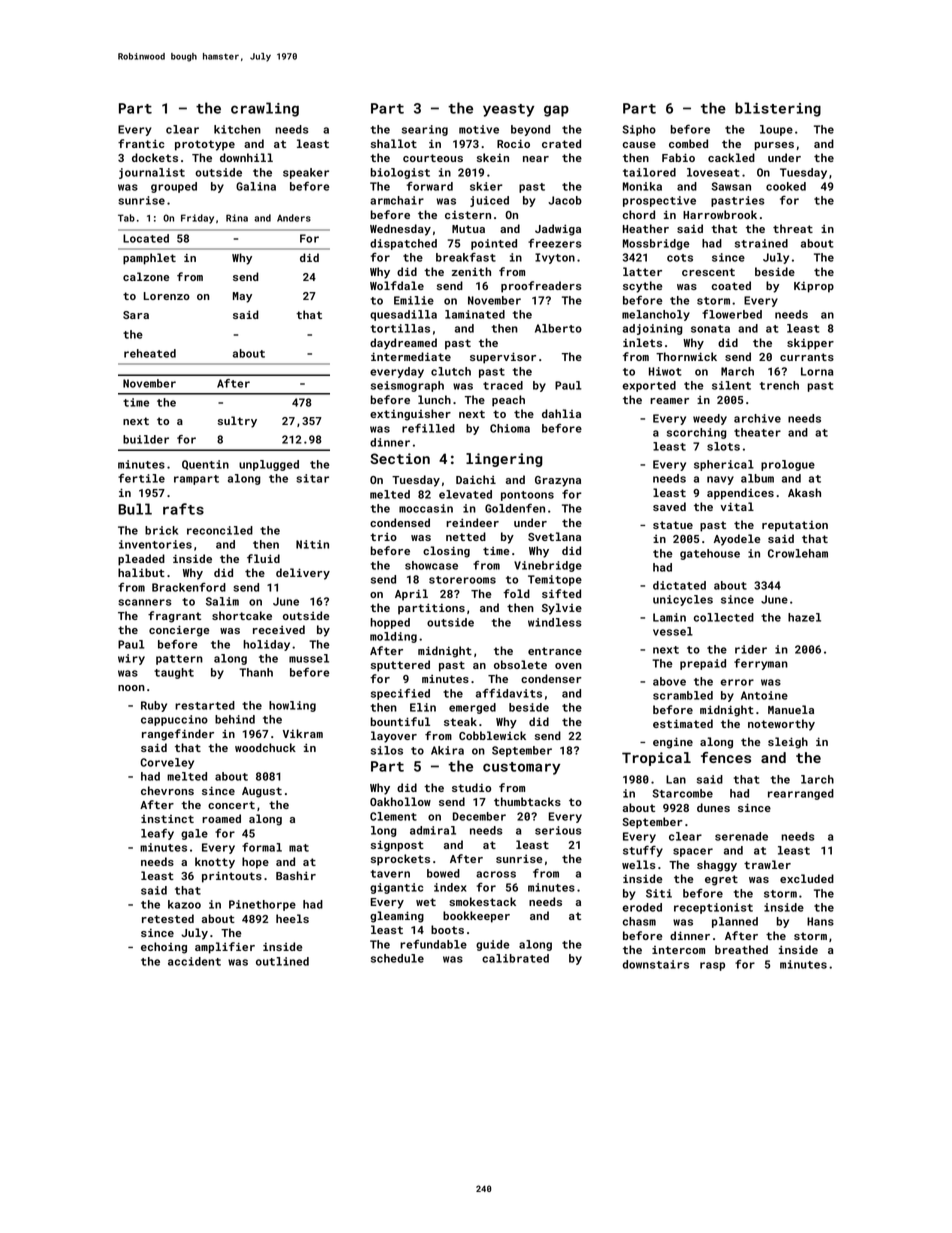  I want to click on schedule, so click(397, 958).
